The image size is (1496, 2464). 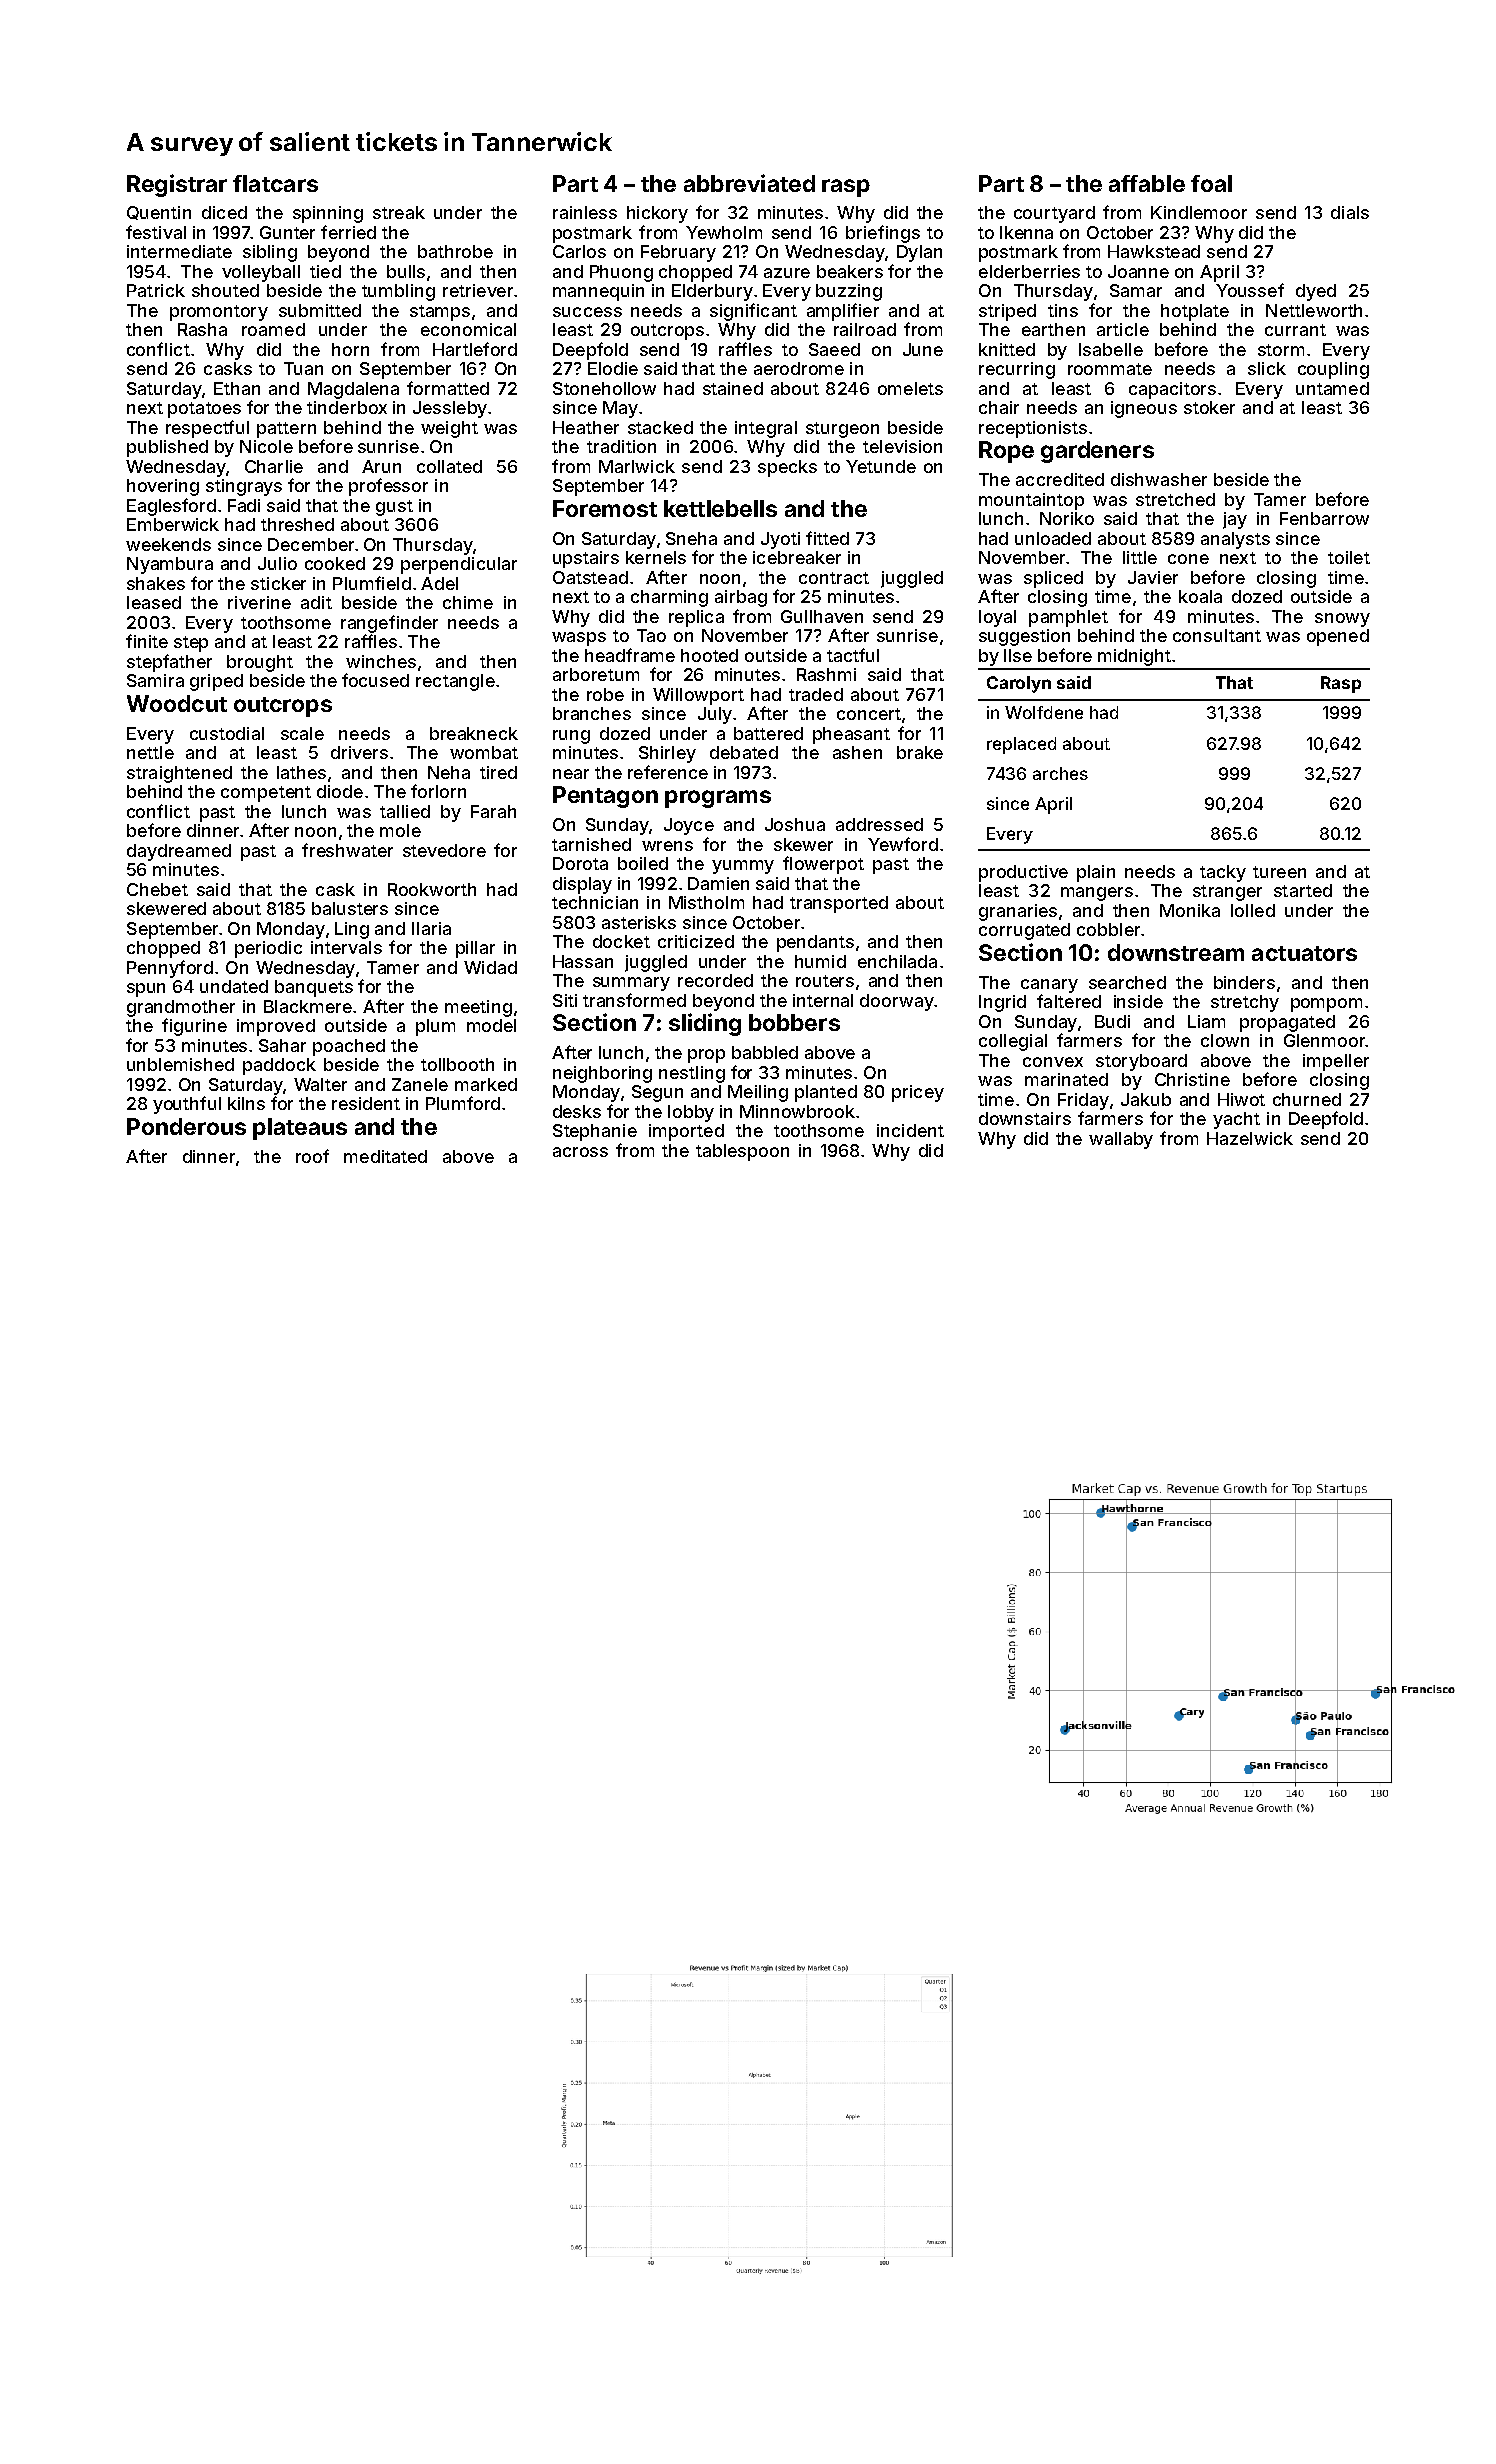 What do you see at coordinates (1211, 183) in the page?
I see `foal` at bounding box center [1211, 183].
